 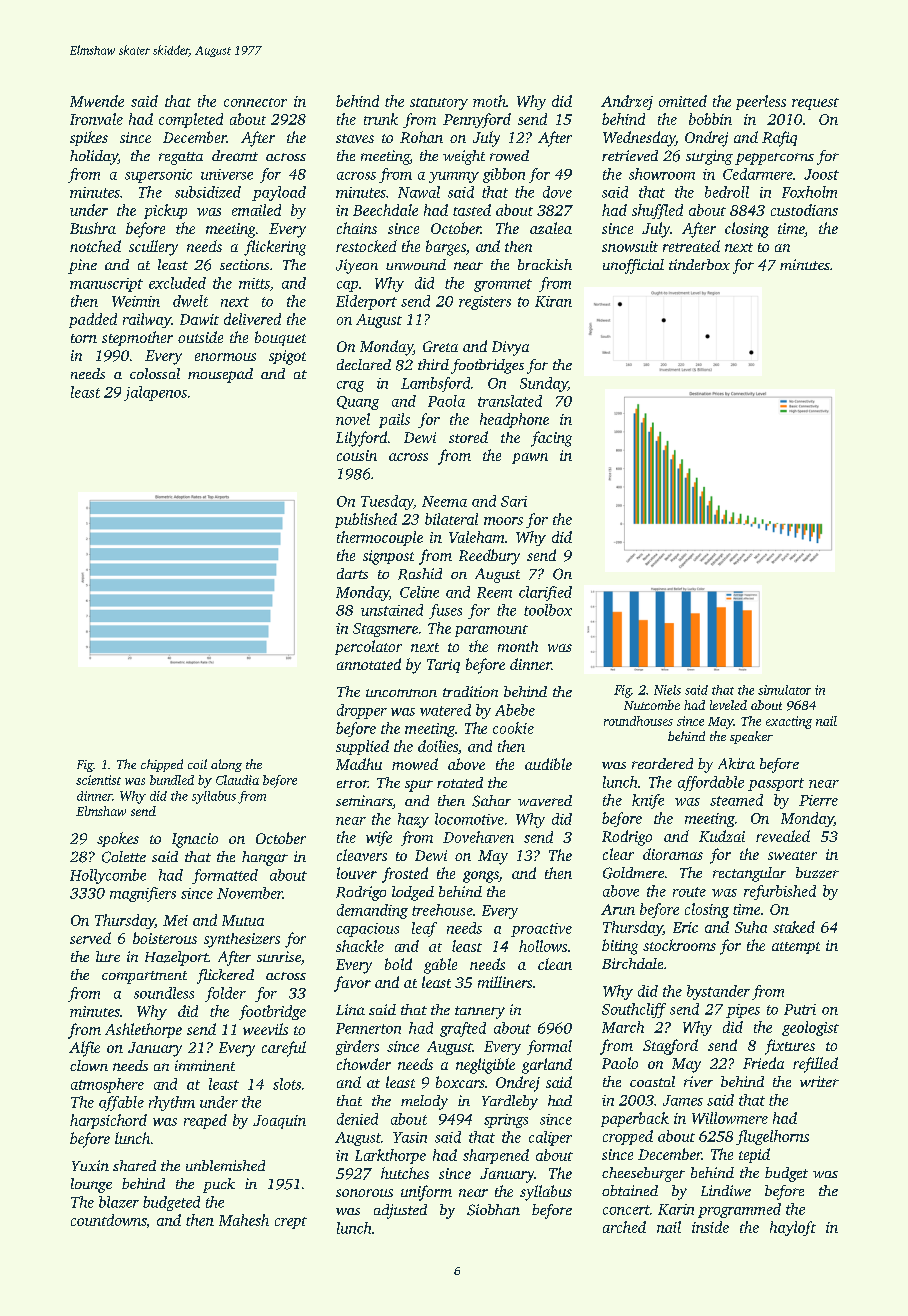 I want to click on Mahesh, so click(x=244, y=1220).
